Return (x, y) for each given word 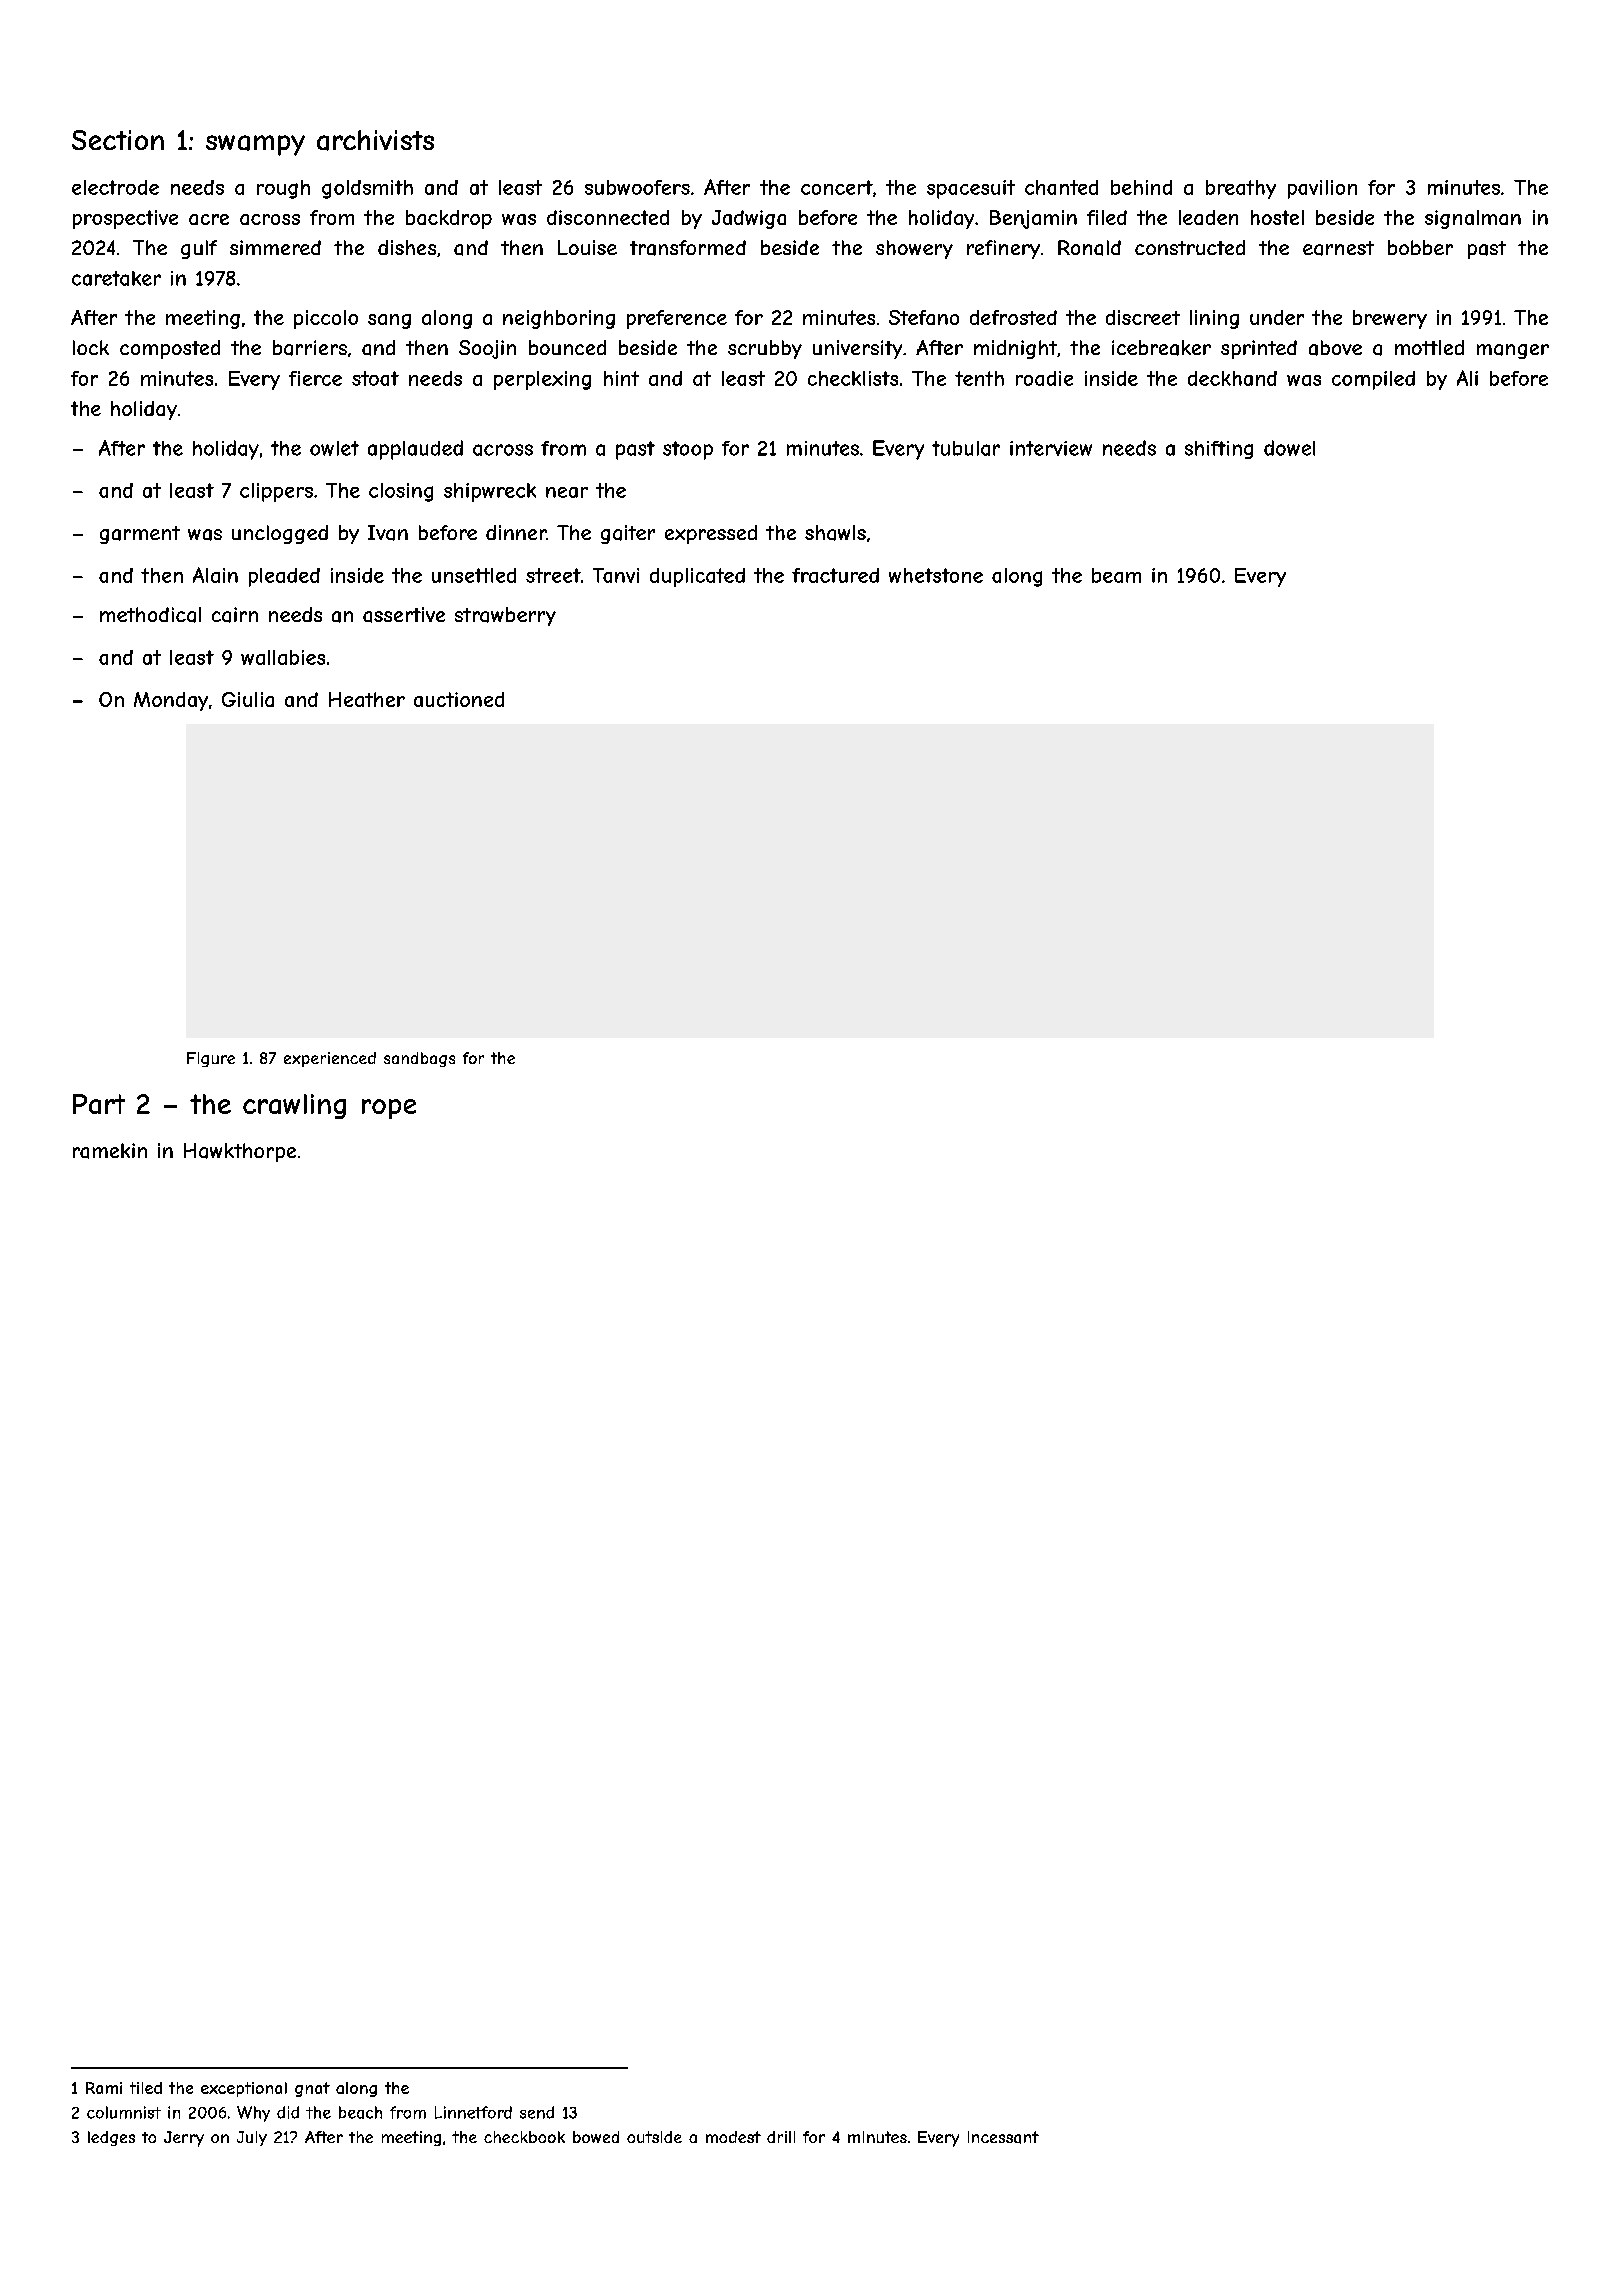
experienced (330, 1059)
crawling (294, 1106)
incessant (1003, 2137)
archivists (375, 140)
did (288, 2112)
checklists (853, 378)
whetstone (936, 575)
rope (389, 1109)
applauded (415, 450)
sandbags (419, 1059)
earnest (1338, 248)
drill (781, 2137)
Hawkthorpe (240, 1152)
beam (1116, 575)
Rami (104, 2088)
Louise (587, 247)
